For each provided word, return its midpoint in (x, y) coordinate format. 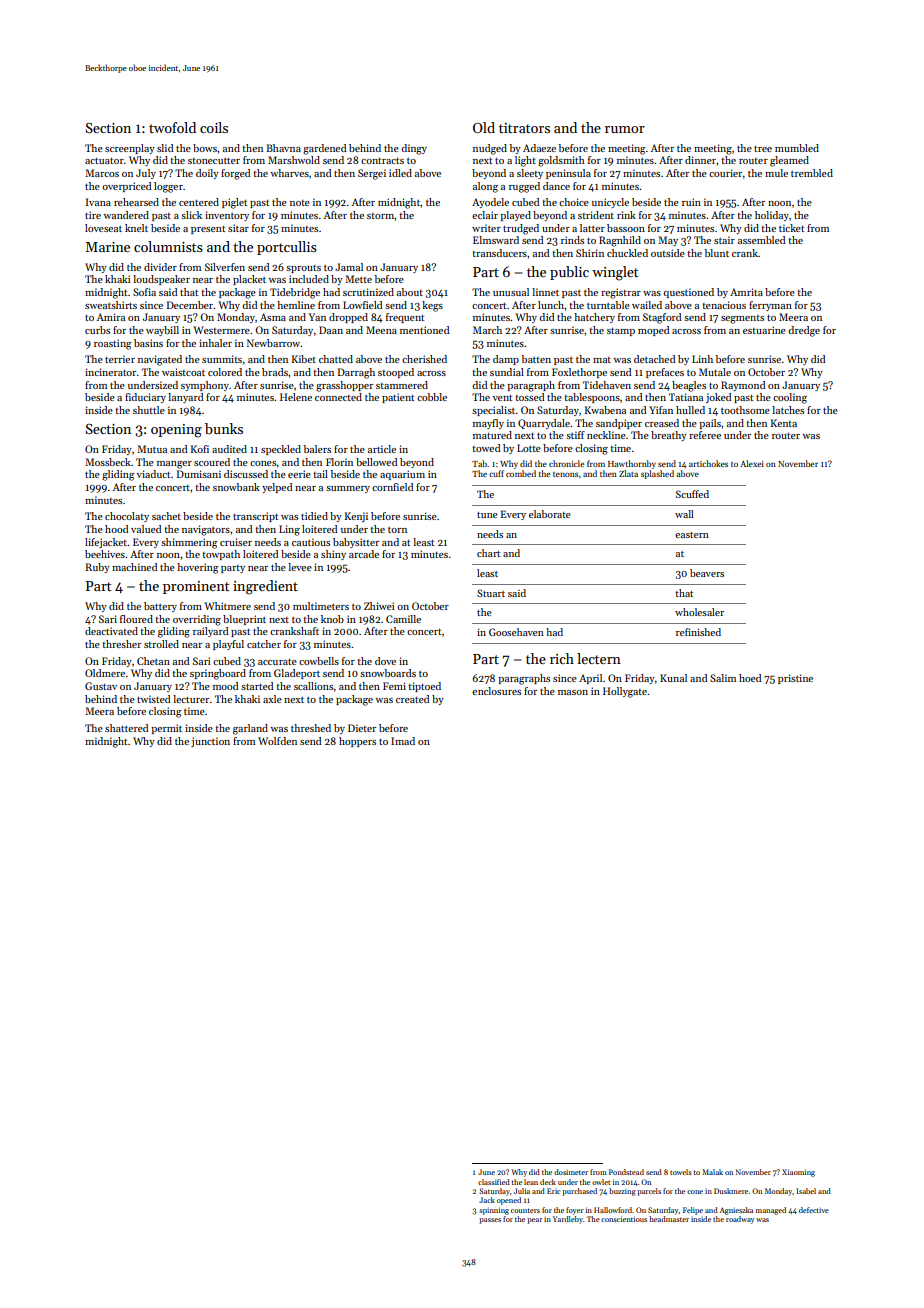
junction (210, 742)
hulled (690, 410)
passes (490, 1221)
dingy (414, 149)
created (413, 699)
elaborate (550, 514)
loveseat (103, 228)
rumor (625, 129)
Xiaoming (798, 1173)
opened (509, 1201)
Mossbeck (108, 462)
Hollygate (625, 692)
